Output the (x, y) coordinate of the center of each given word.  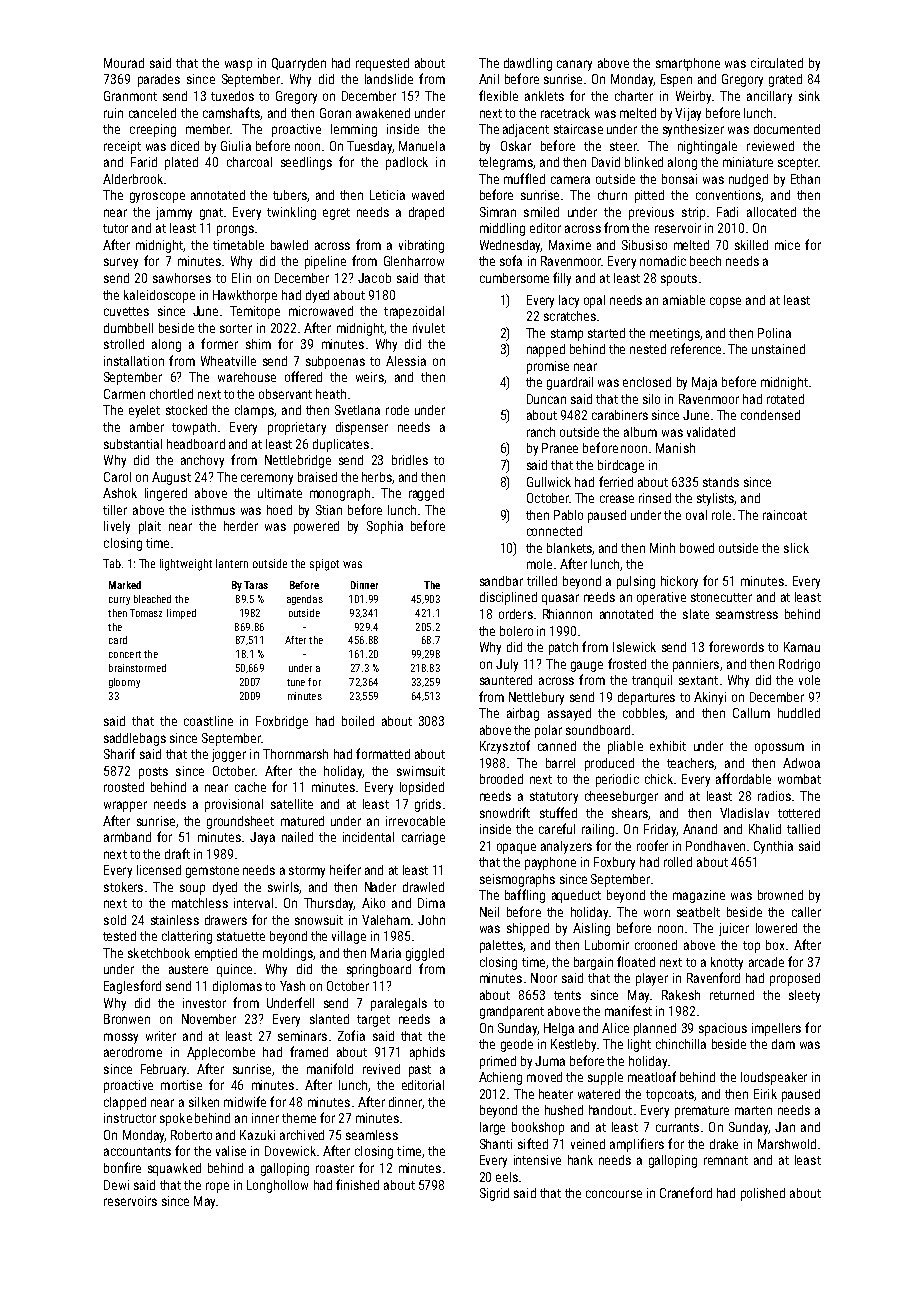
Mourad (124, 63)
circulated (777, 63)
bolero (516, 631)
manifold (330, 1068)
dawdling (528, 64)
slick (796, 548)
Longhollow (277, 1186)
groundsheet (240, 822)
